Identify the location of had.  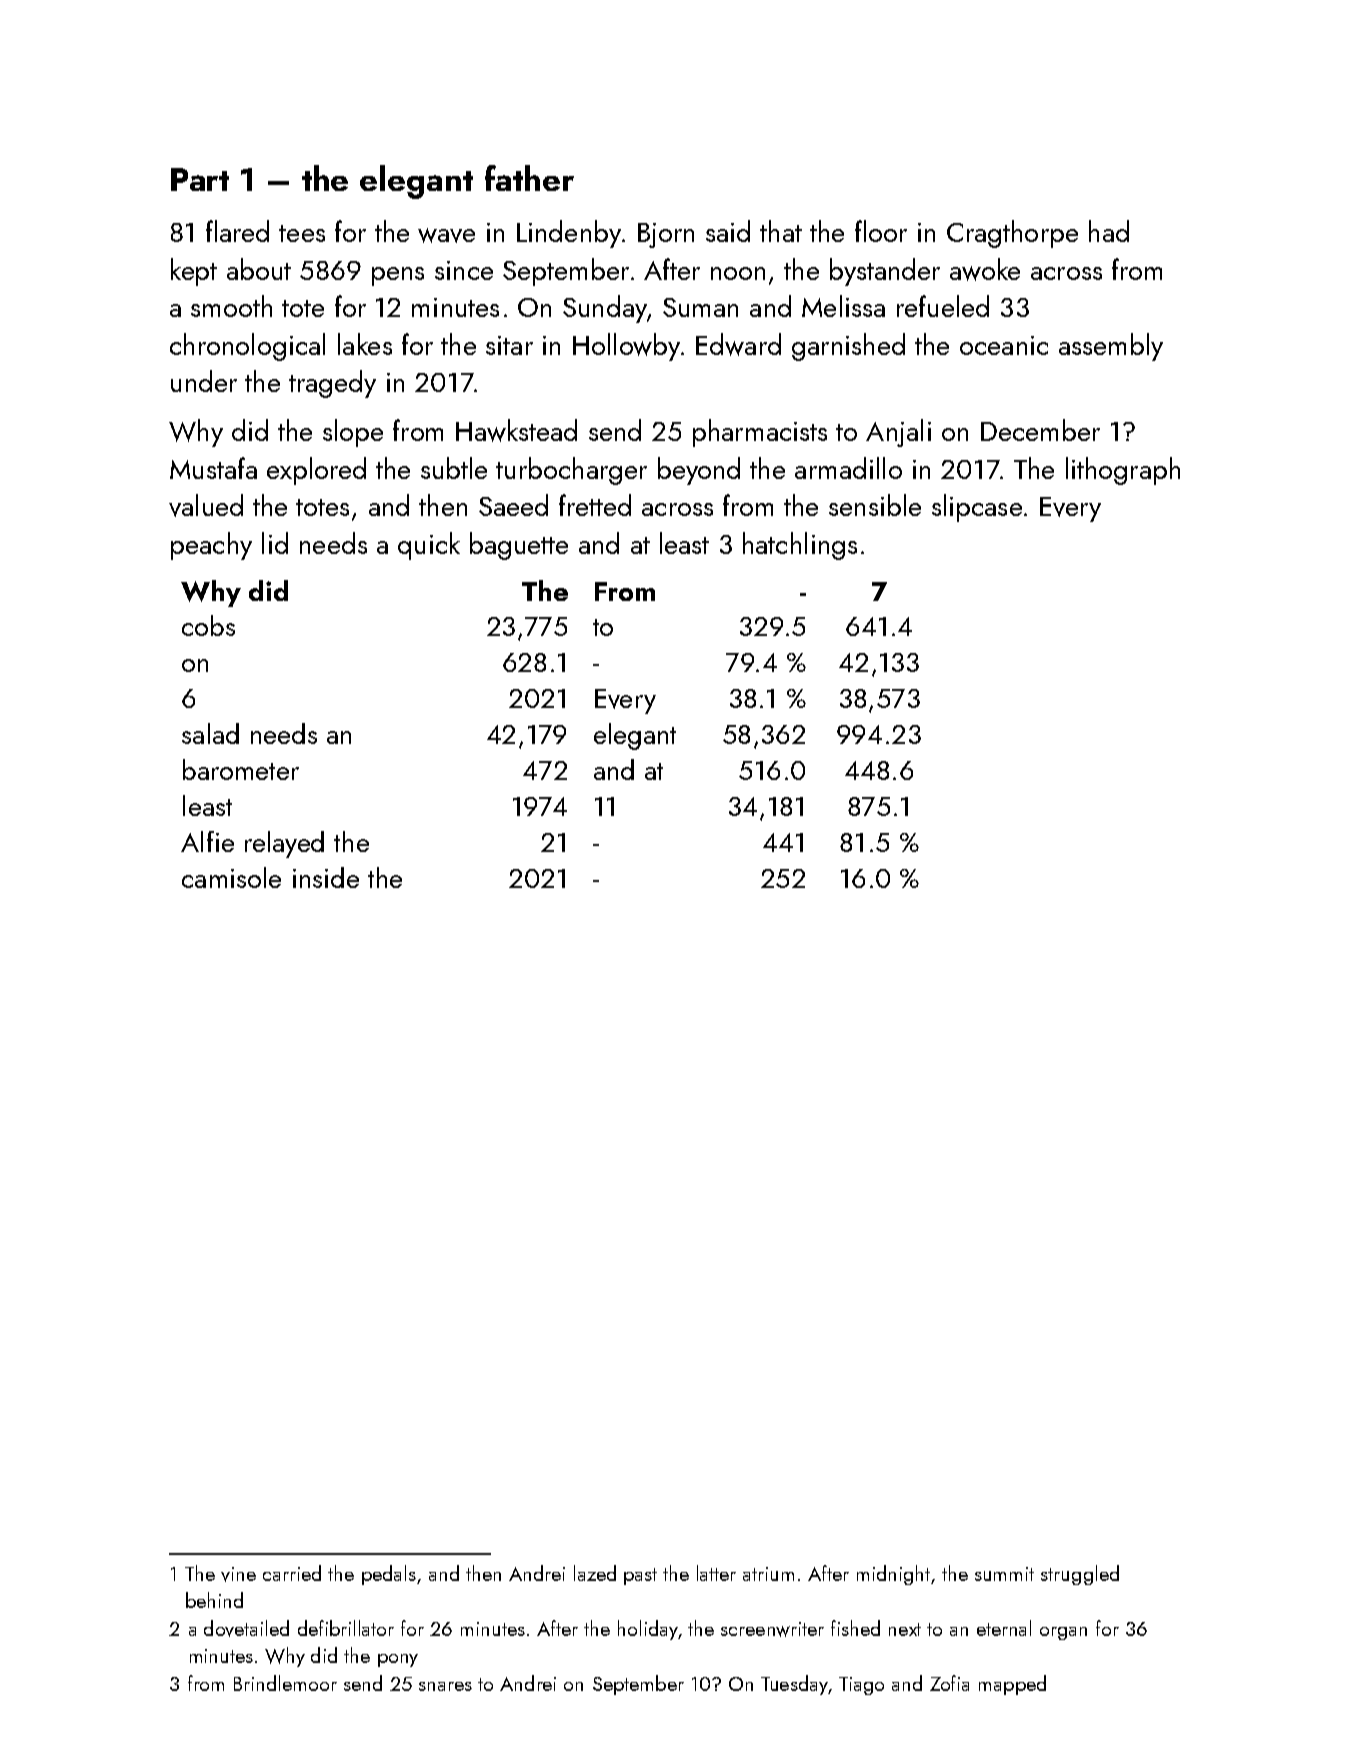
(1109, 231).
